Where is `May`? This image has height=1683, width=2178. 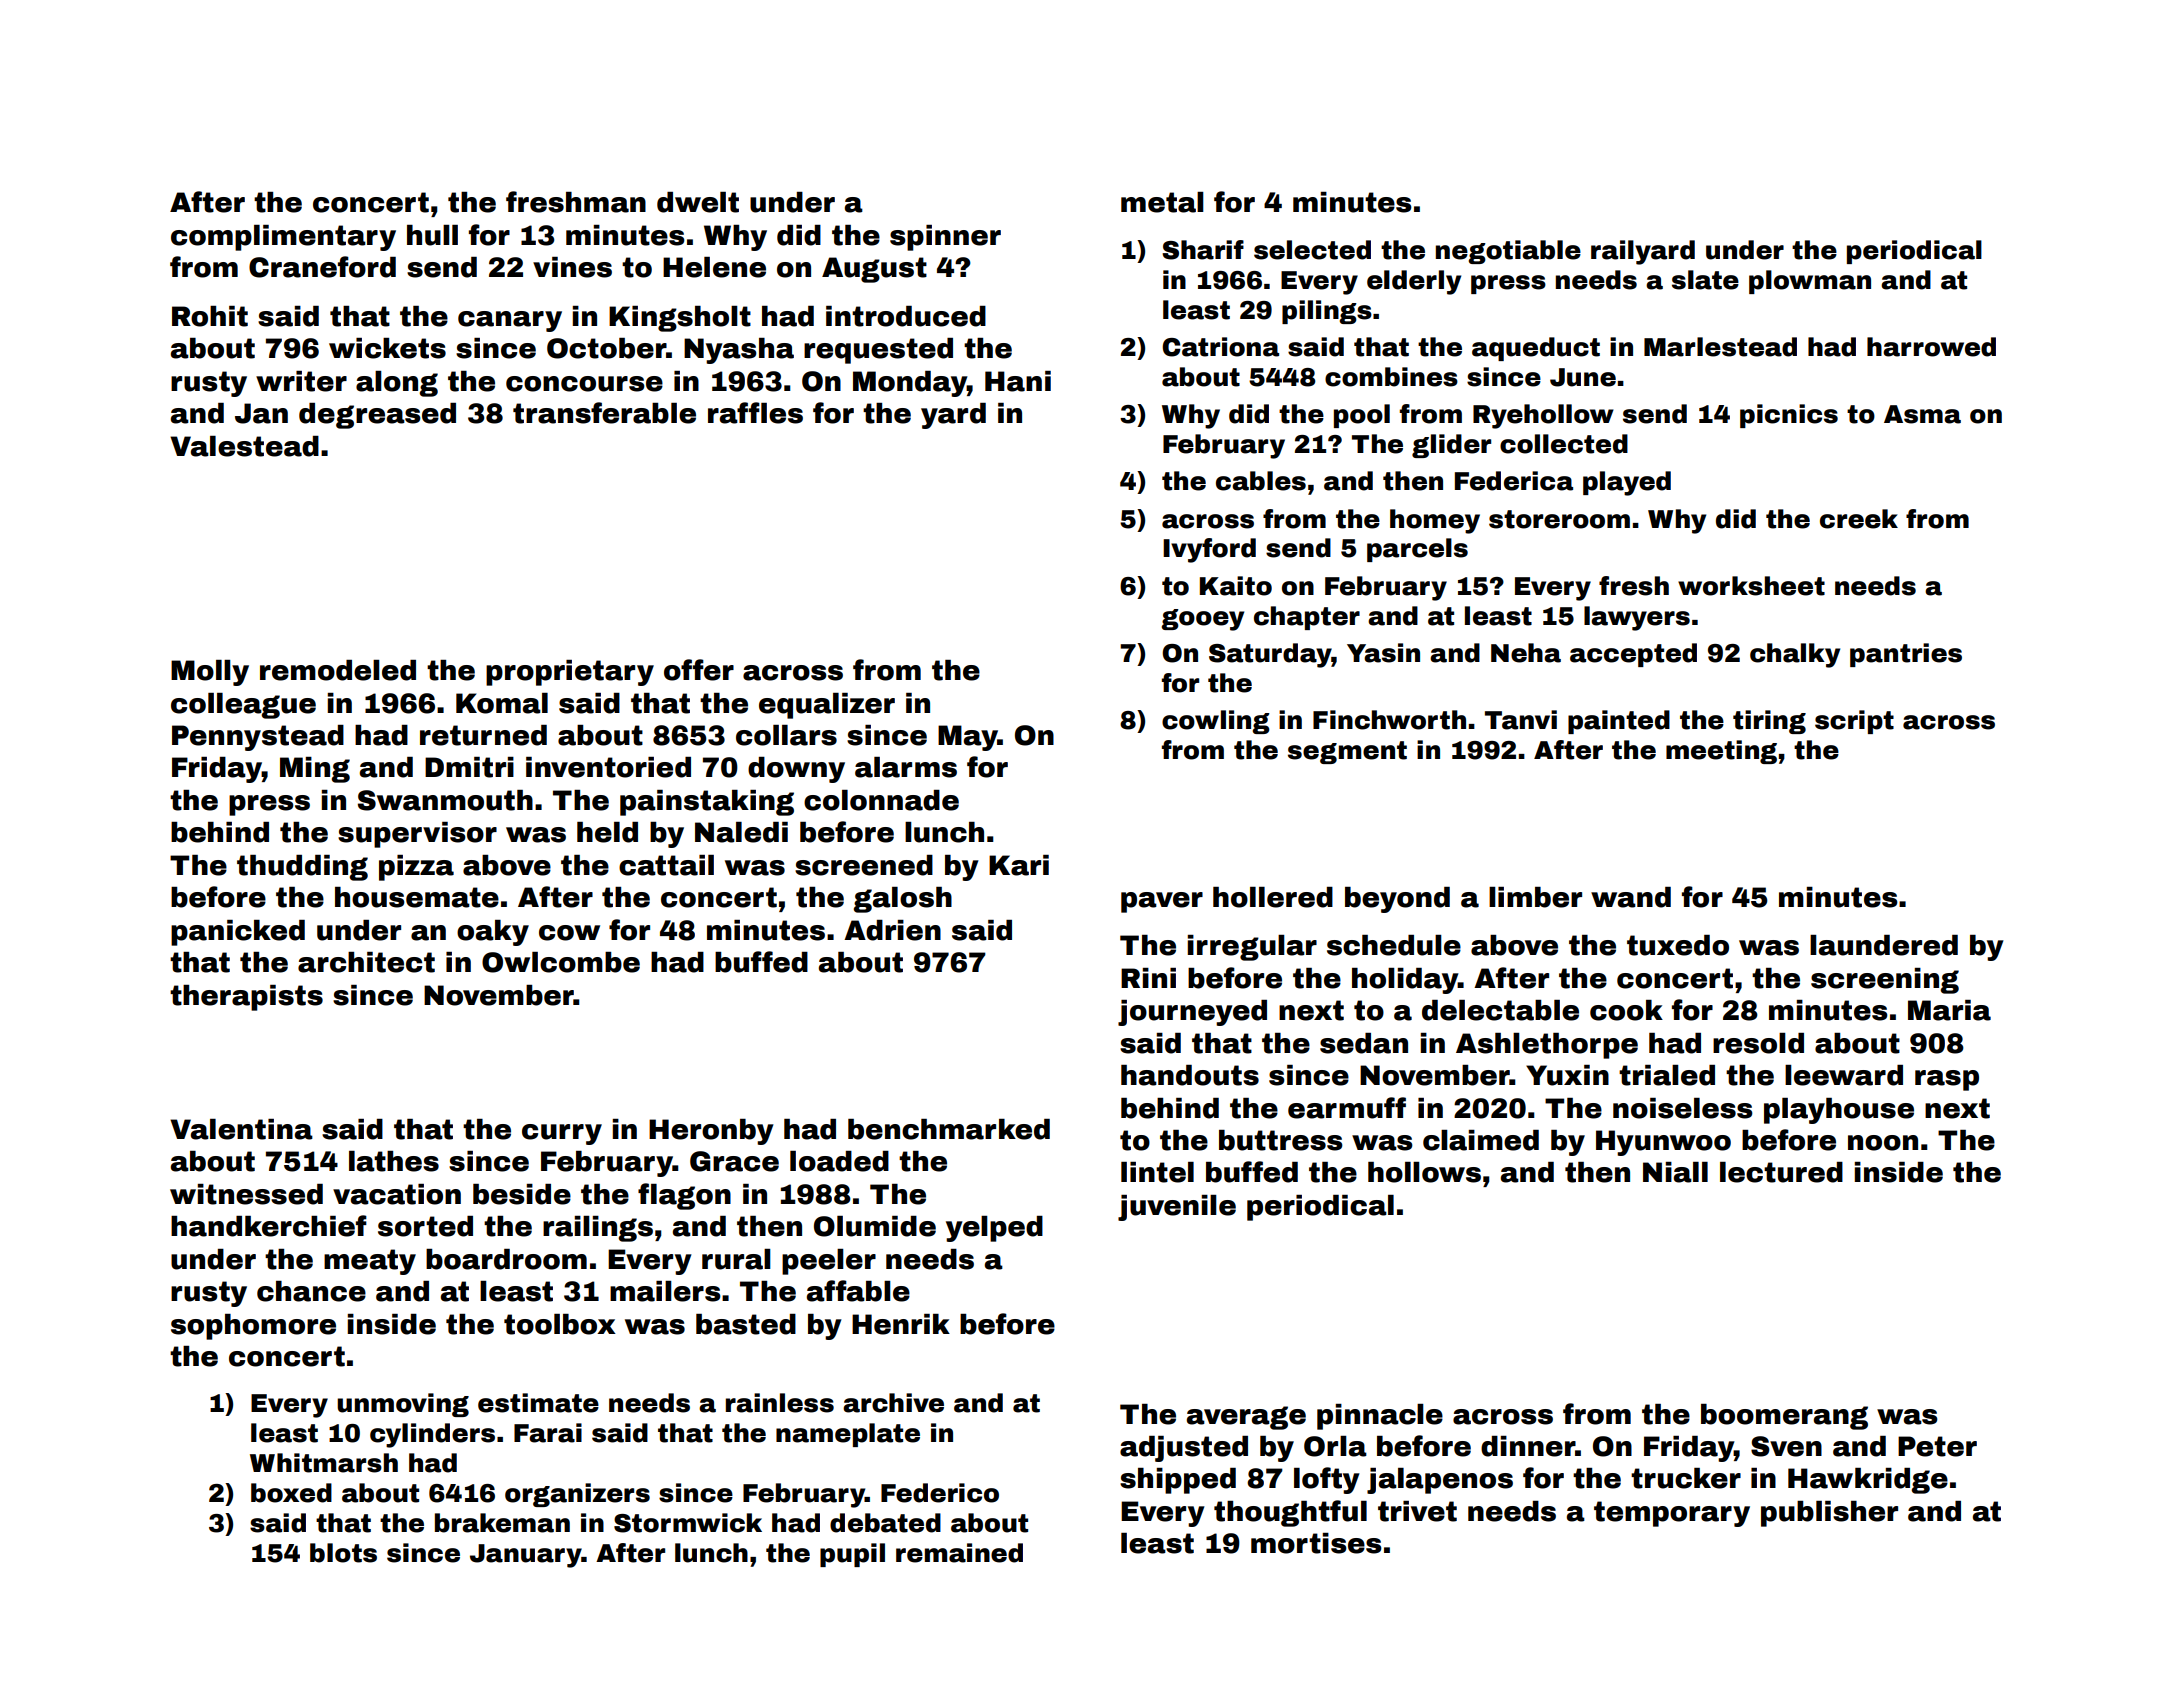 May is located at coordinates (968, 738).
